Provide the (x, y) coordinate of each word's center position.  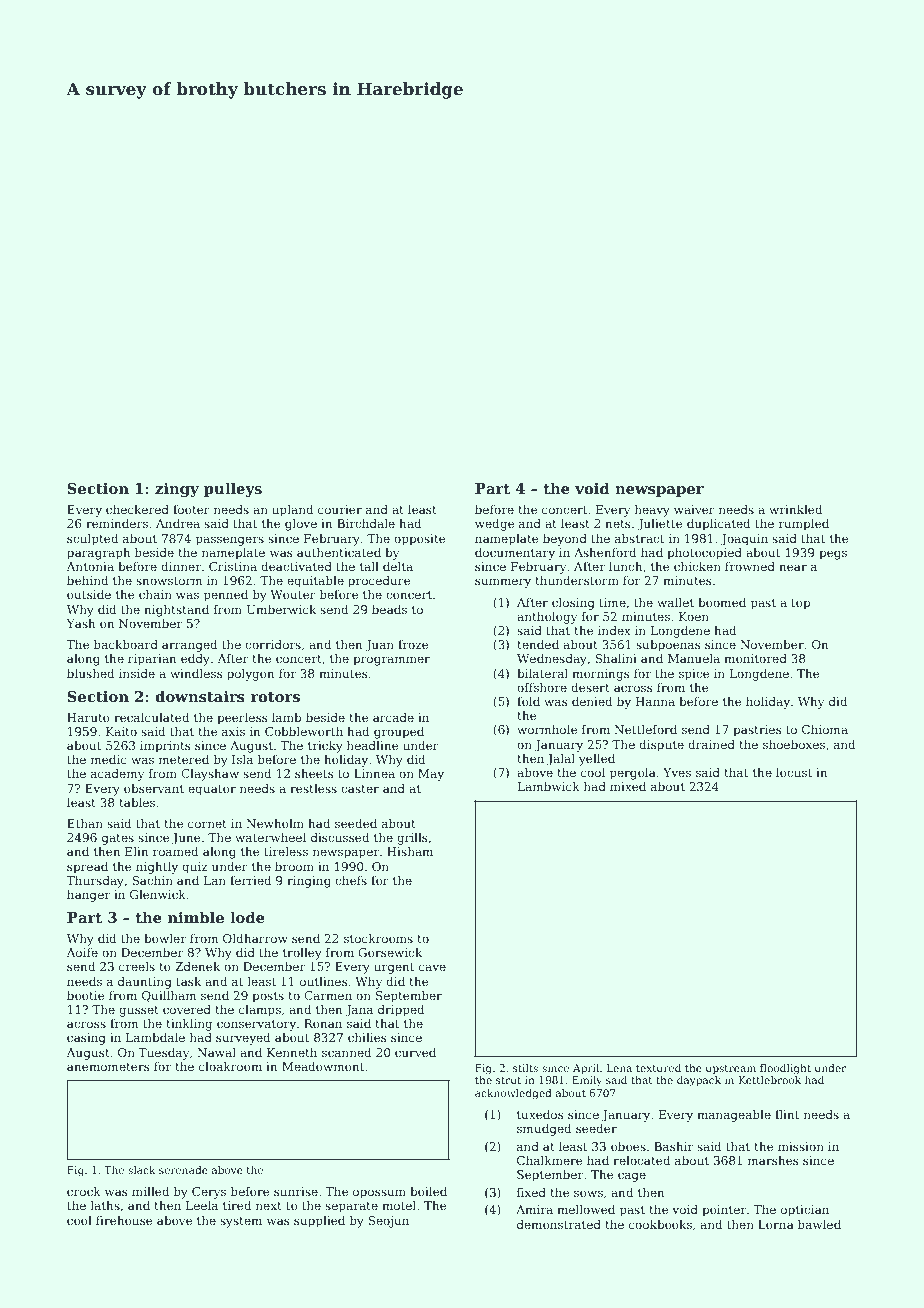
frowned (750, 566)
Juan (379, 646)
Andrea (178, 523)
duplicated (718, 525)
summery (503, 583)
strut (508, 1080)
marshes (773, 1160)
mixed (628, 786)
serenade (183, 1170)
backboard (126, 644)
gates (118, 839)
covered (187, 1009)
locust (794, 772)
